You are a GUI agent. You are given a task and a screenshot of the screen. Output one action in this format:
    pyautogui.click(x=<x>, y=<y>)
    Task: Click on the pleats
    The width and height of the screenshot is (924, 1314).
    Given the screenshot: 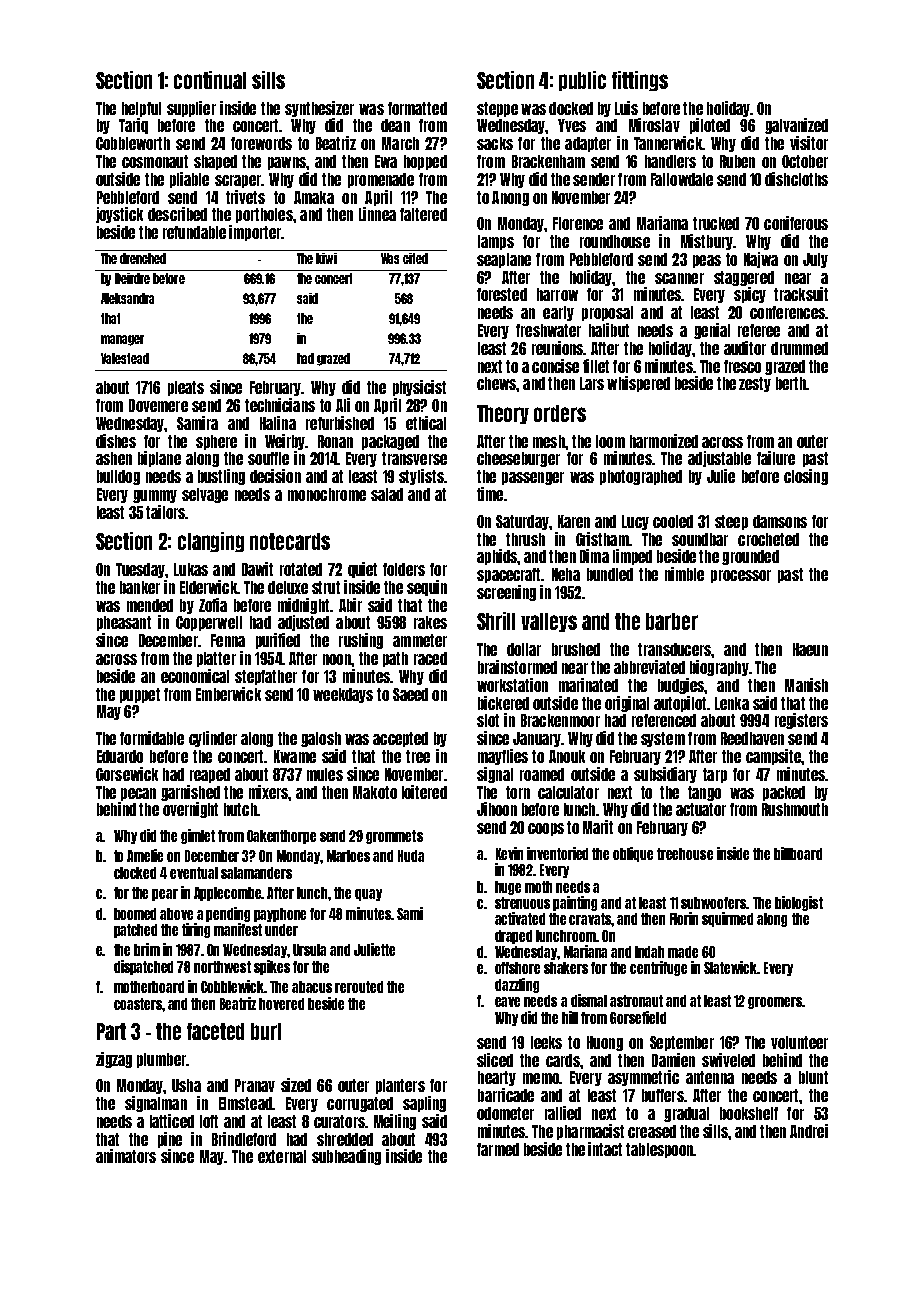 What is the action you would take?
    pyautogui.click(x=186, y=388)
